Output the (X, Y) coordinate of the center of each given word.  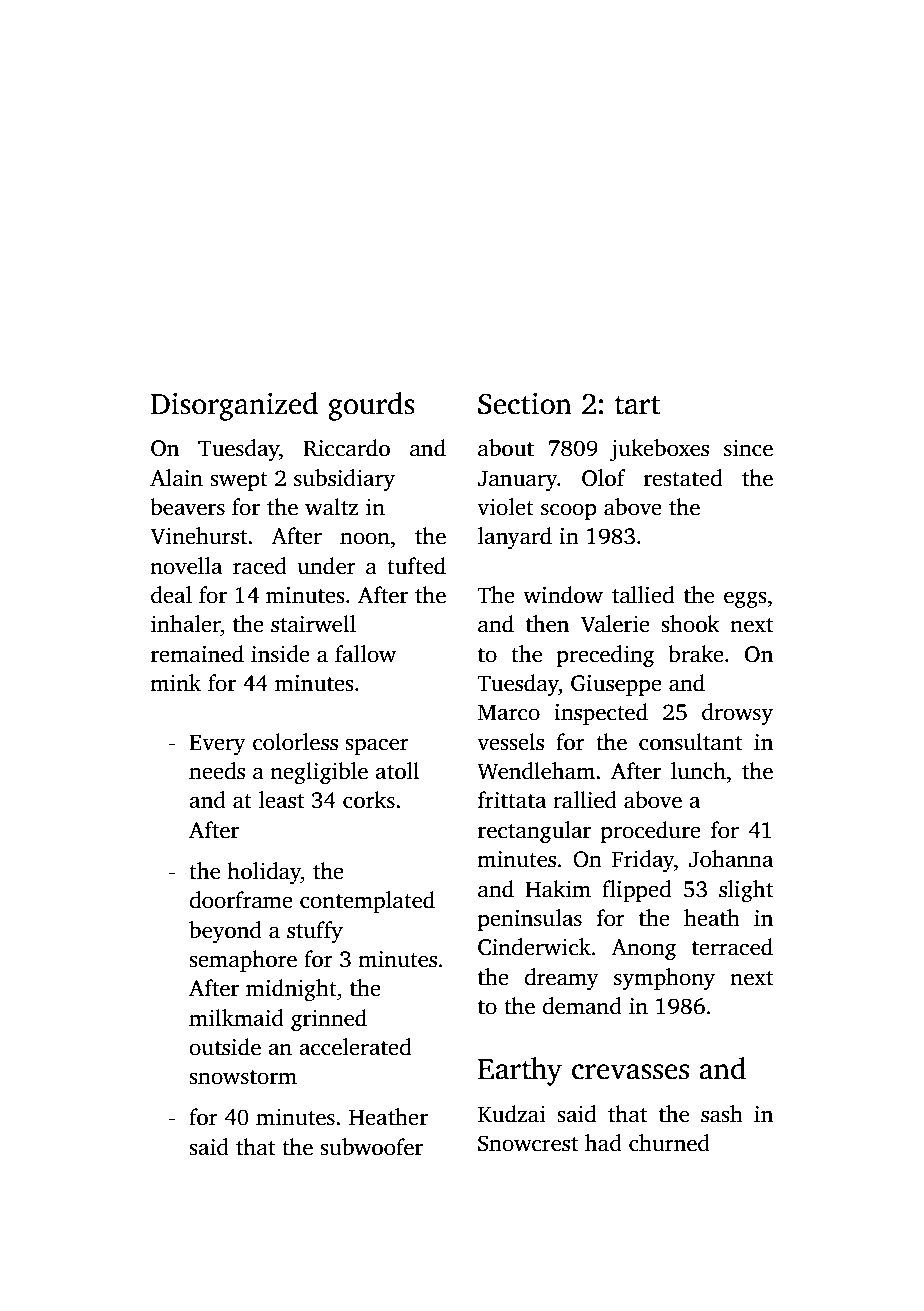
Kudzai (512, 1114)
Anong (643, 949)
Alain (176, 478)
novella (186, 566)
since (748, 448)
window (563, 595)
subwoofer (371, 1147)
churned (669, 1143)
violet (505, 507)
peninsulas (530, 920)
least (281, 800)
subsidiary (344, 480)
